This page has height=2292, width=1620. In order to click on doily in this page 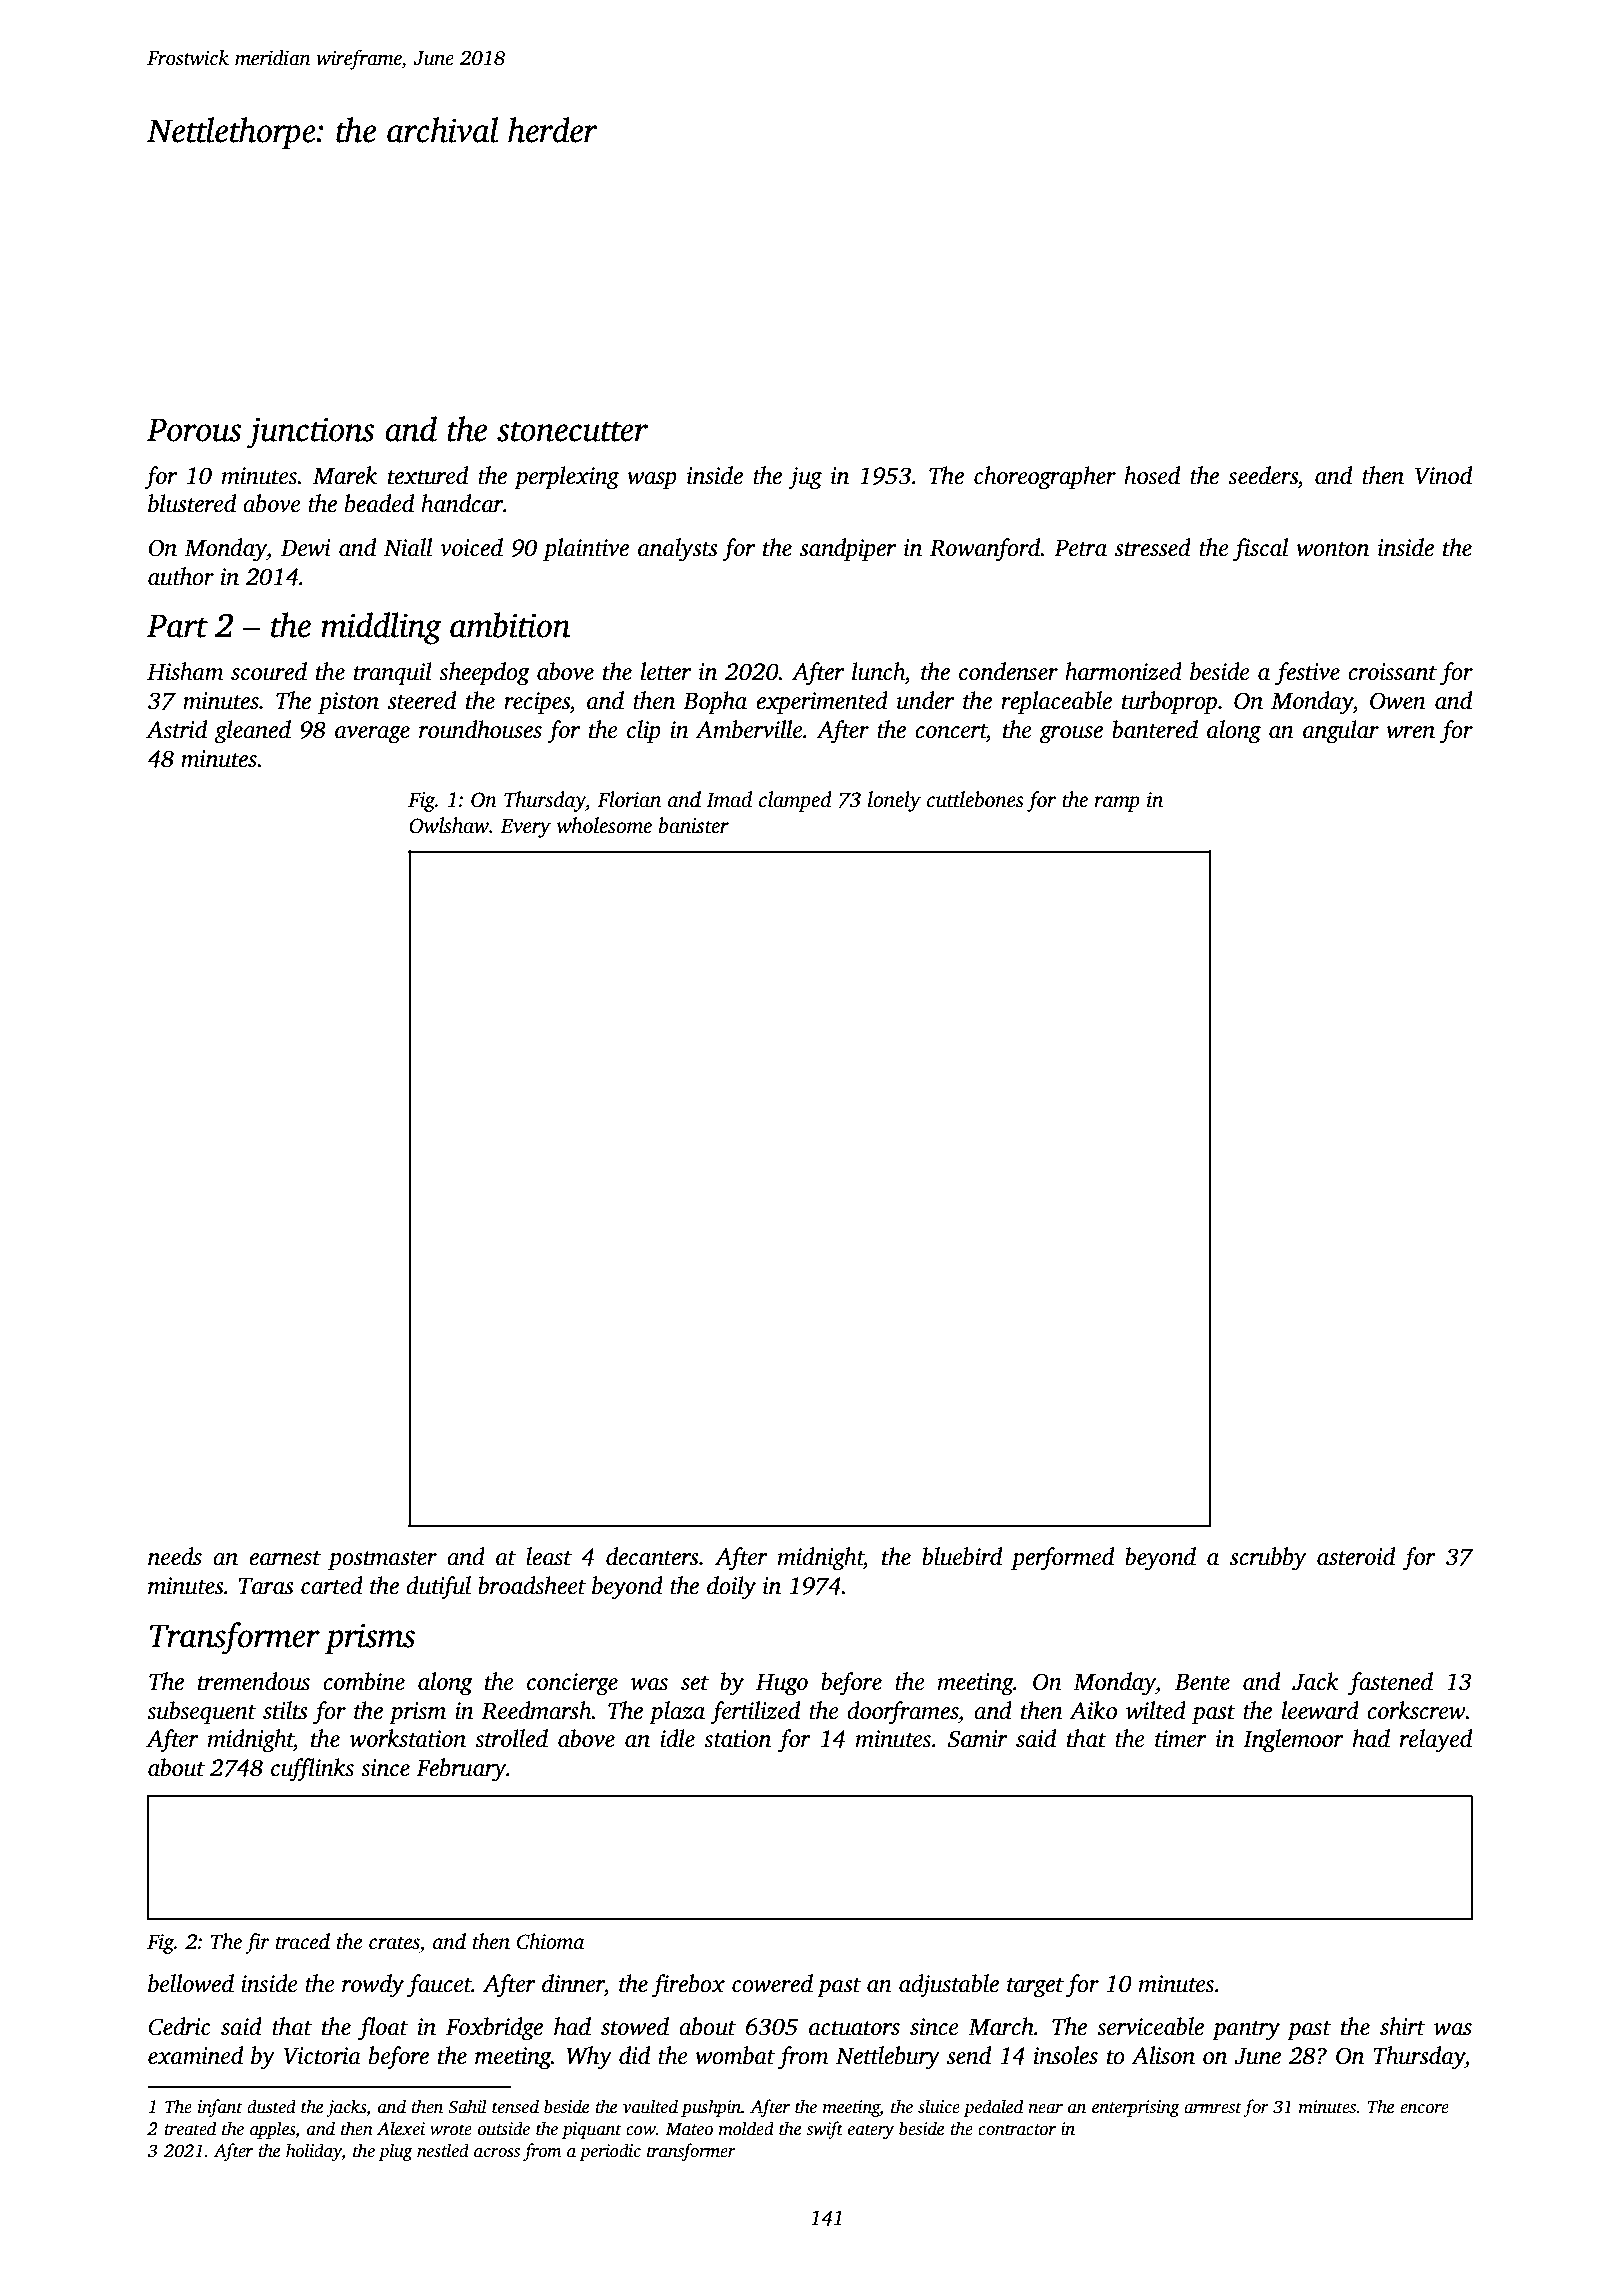, I will do `click(731, 1588)`.
